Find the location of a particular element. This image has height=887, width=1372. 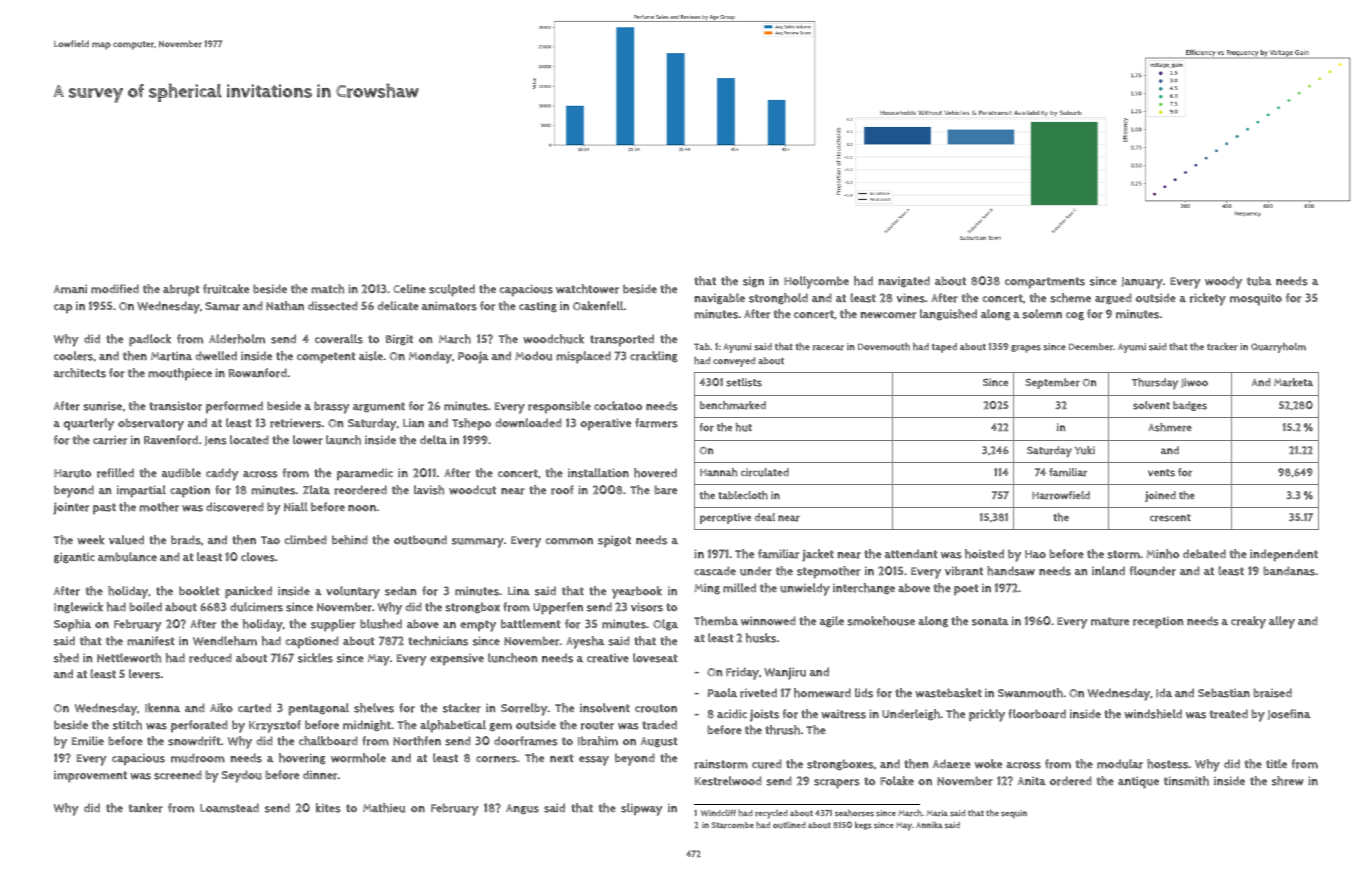

tanker is located at coordinates (145, 808).
